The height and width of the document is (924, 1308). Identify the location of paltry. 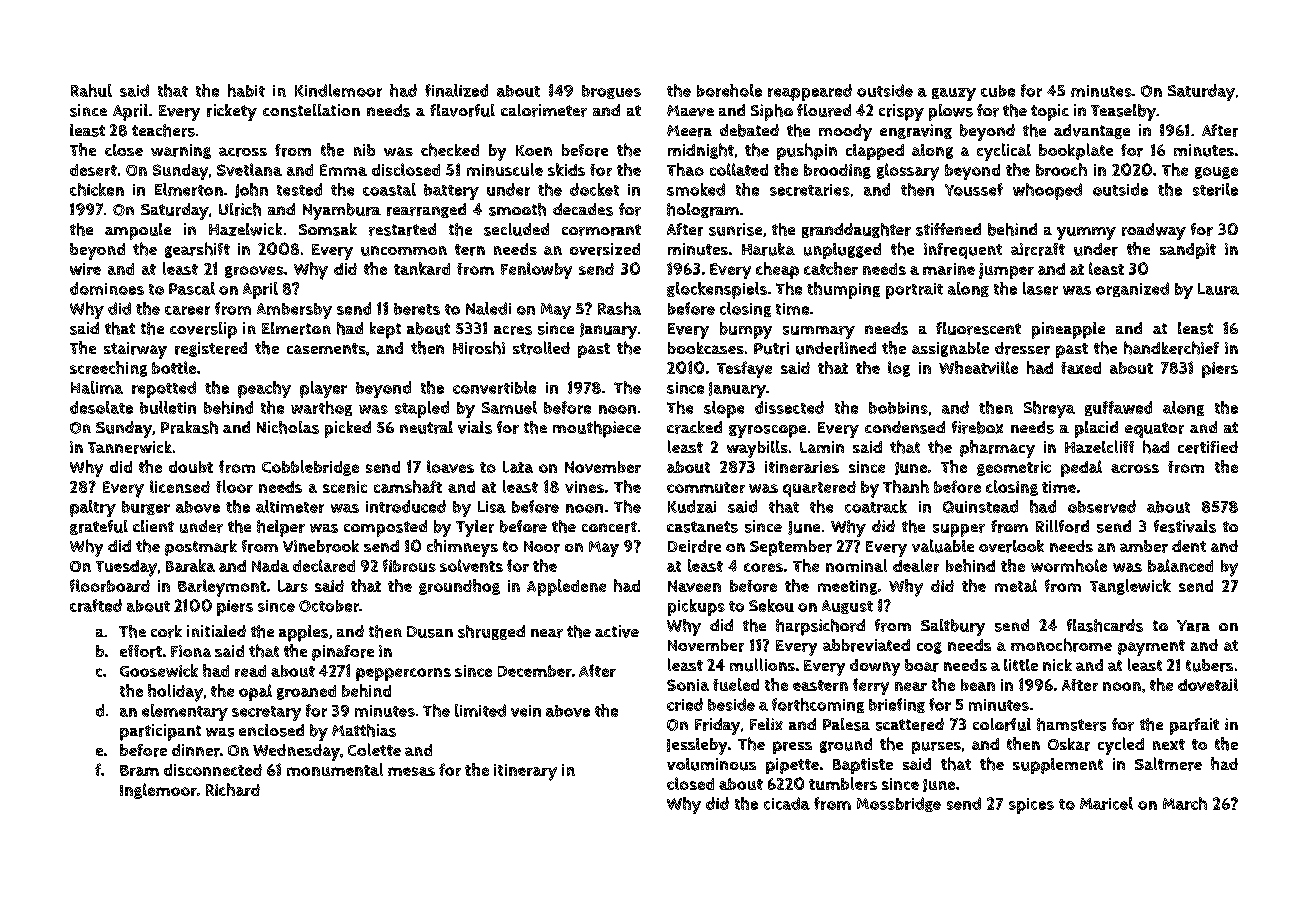
(93, 508).
